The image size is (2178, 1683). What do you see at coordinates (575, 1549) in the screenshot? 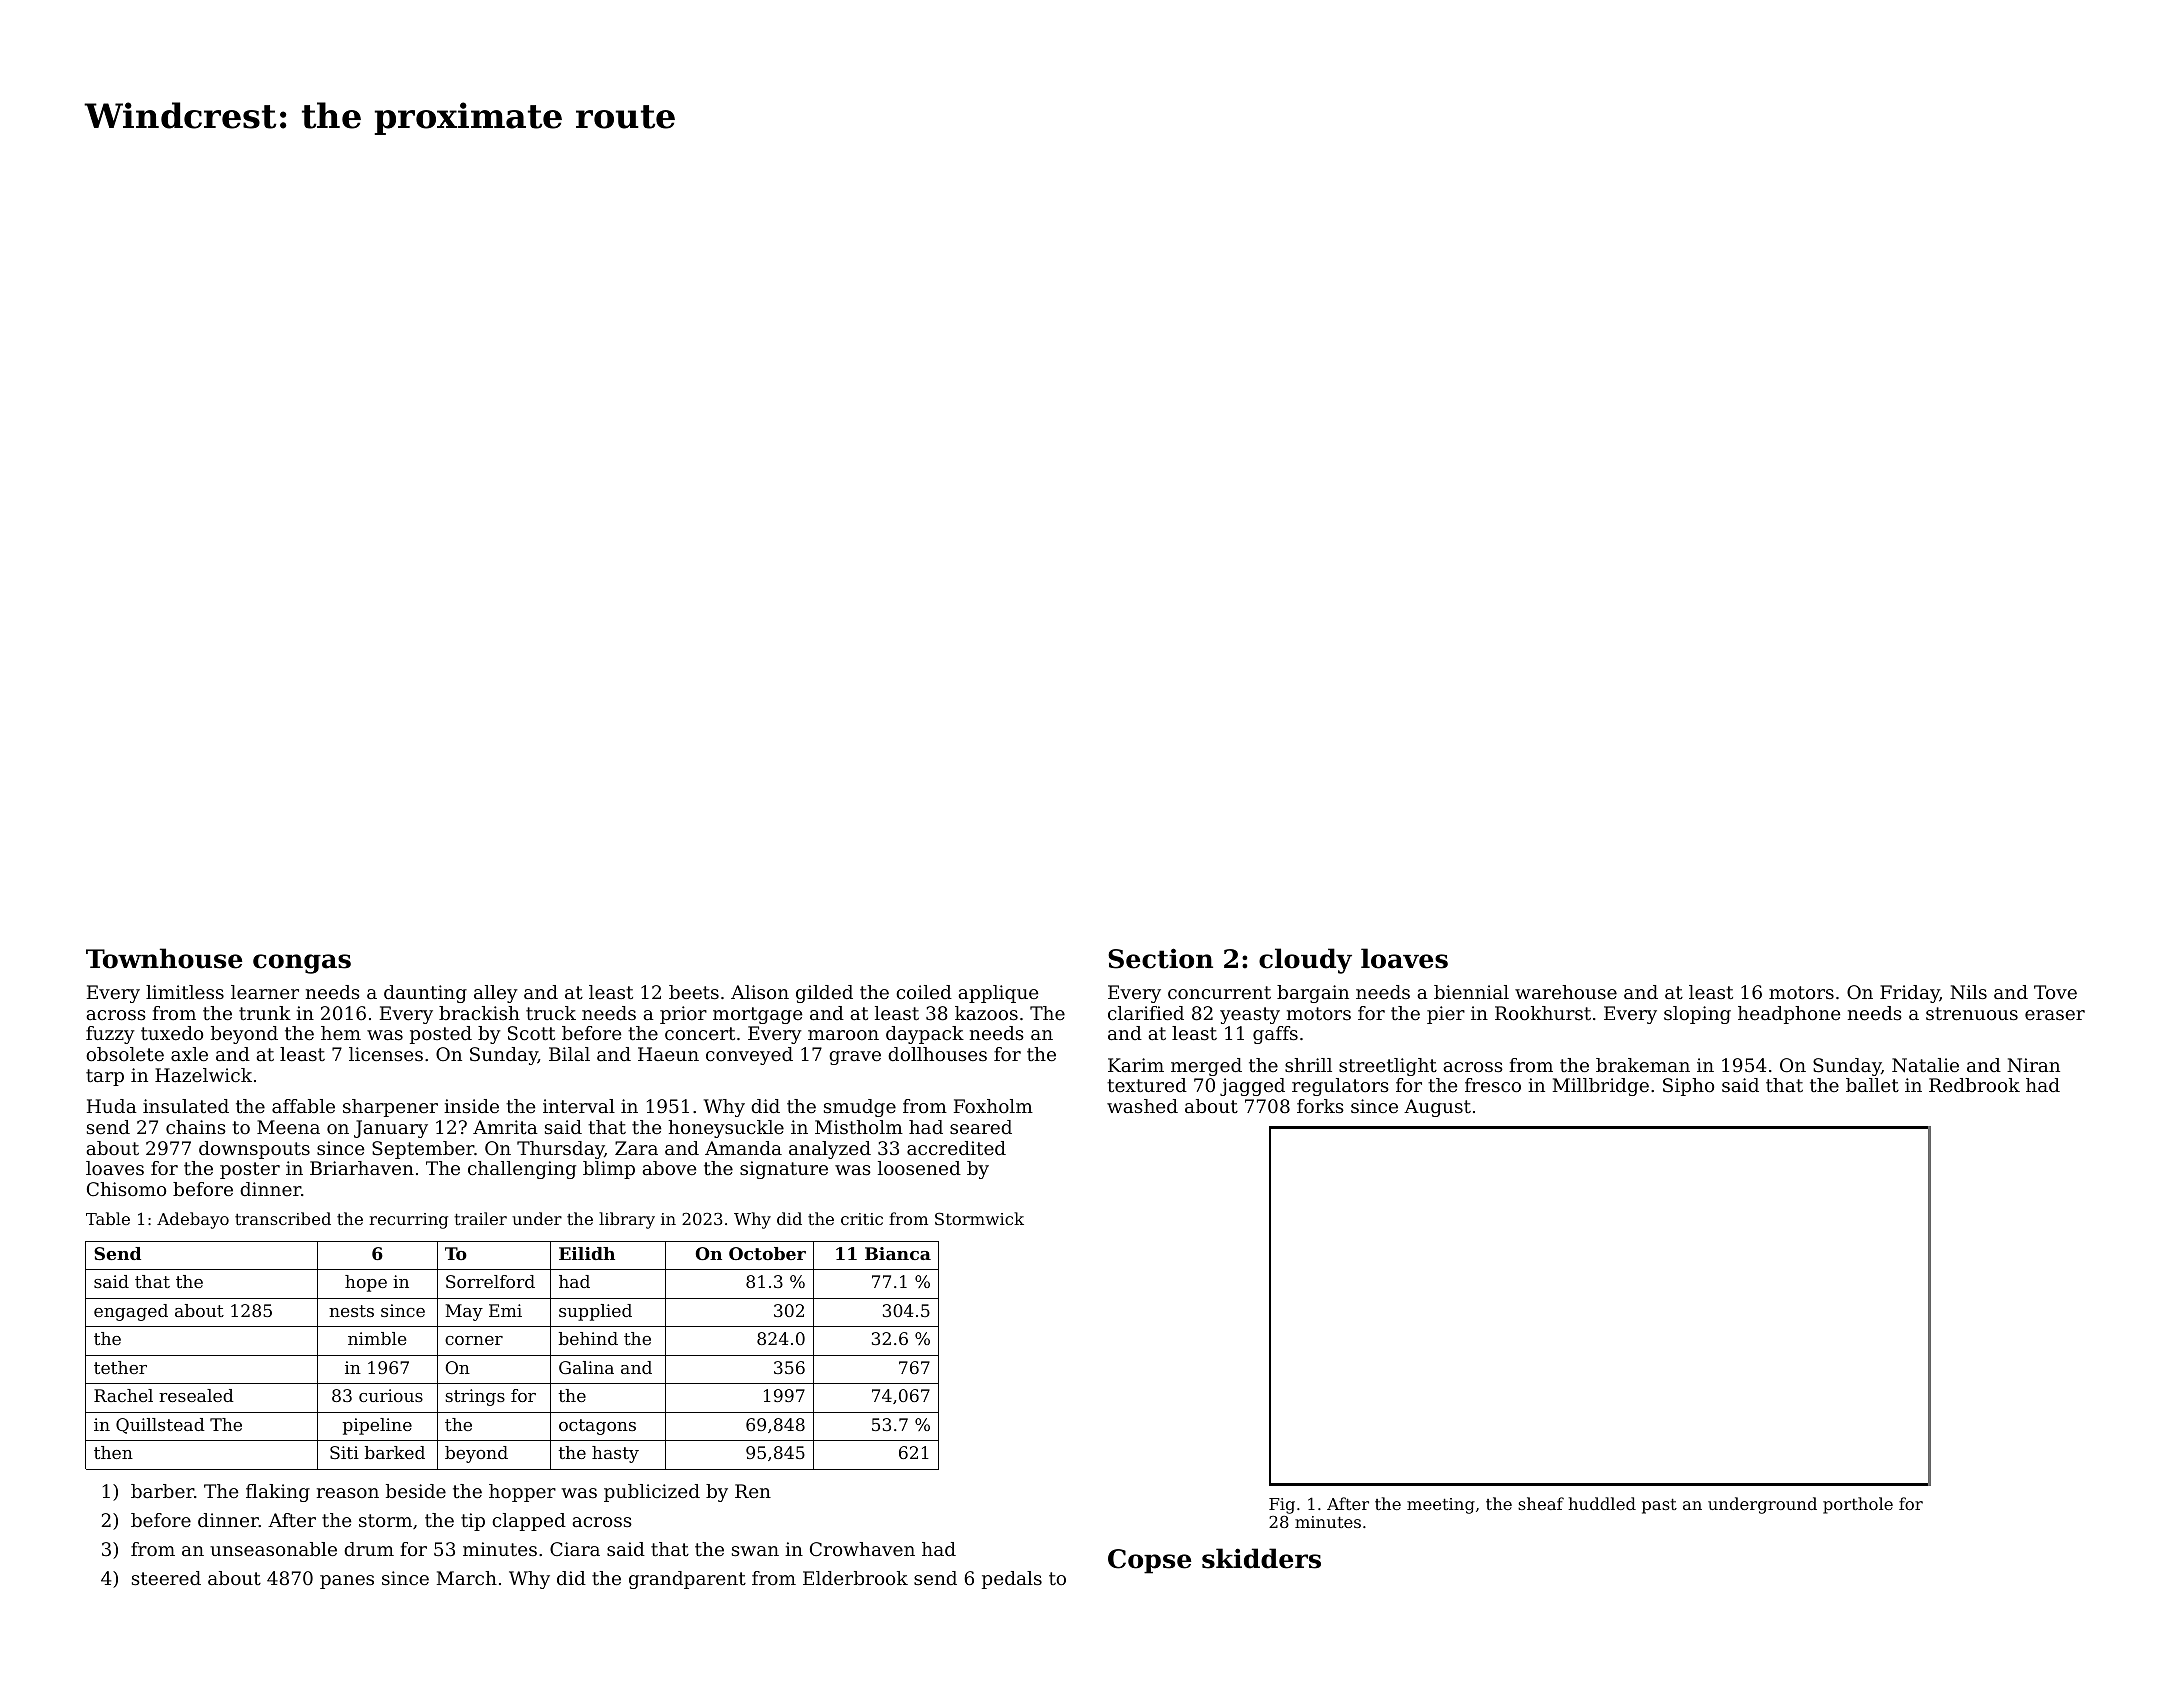
I see `Ciara` at bounding box center [575, 1549].
